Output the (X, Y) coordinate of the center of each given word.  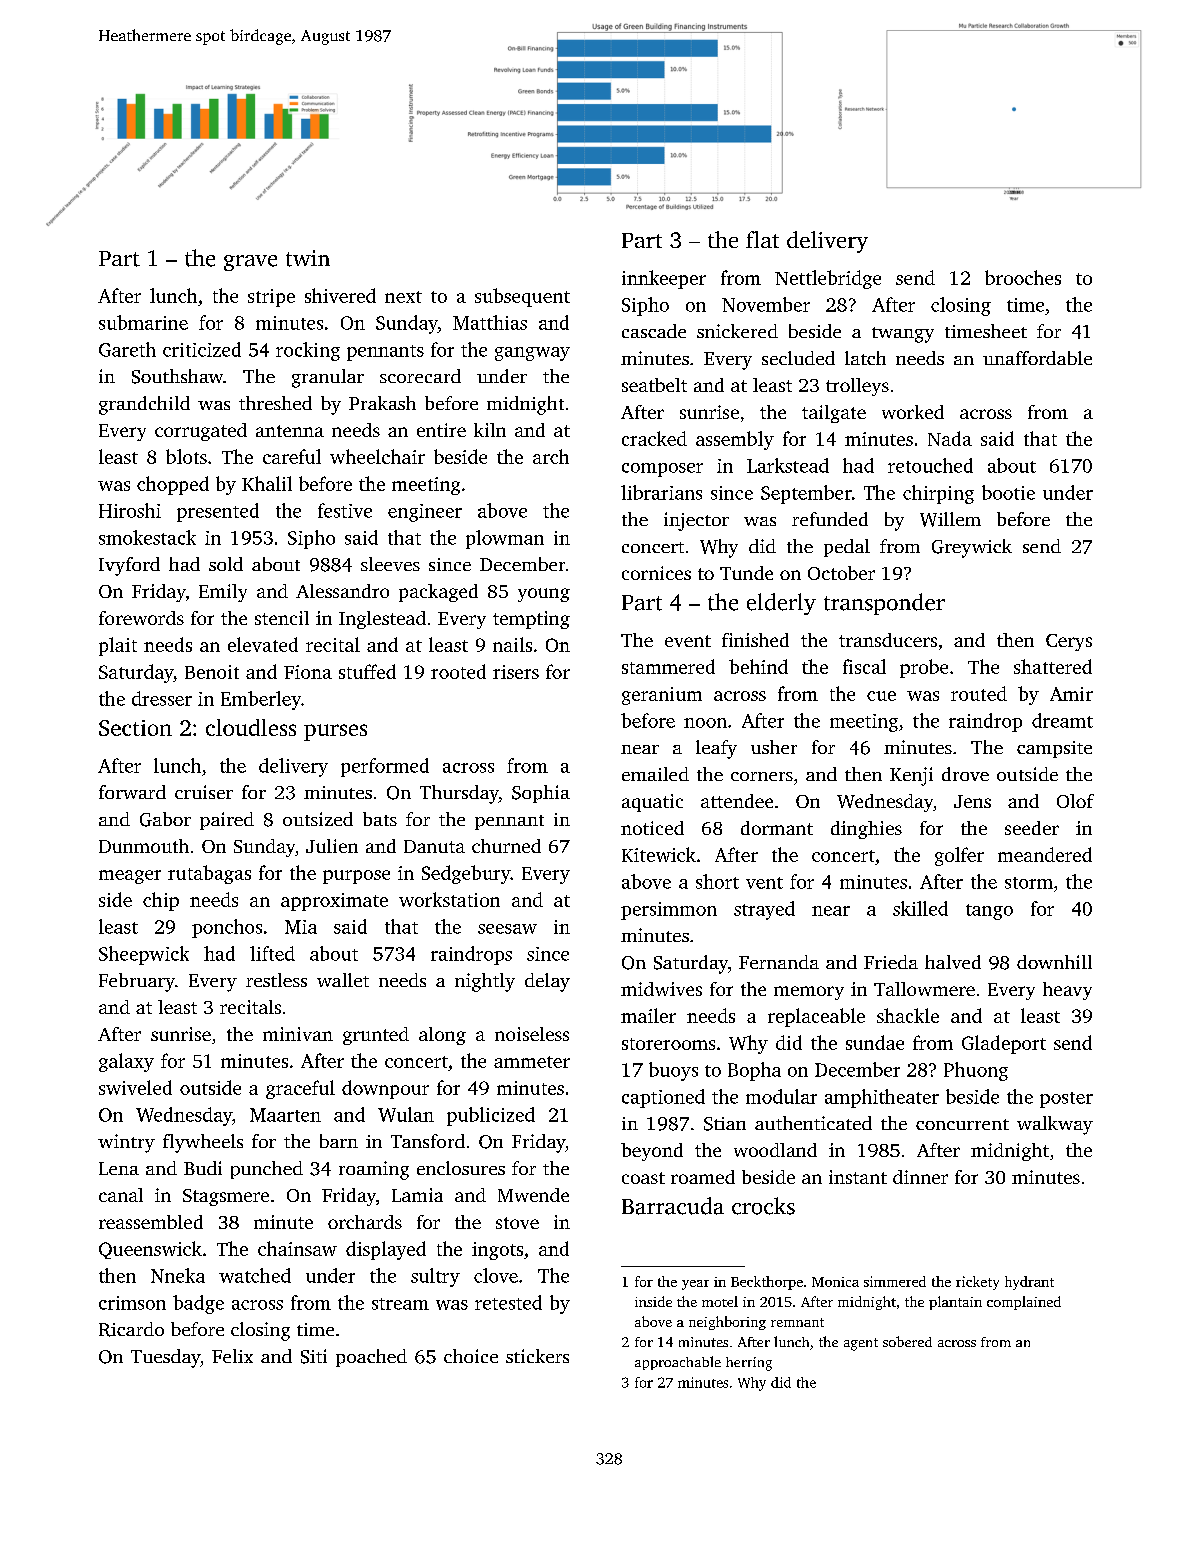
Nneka (178, 1275)
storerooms (668, 1044)
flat (762, 239)
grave (250, 263)
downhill (1054, 962)
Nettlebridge (828, 279)
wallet (343, 980)
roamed (703, 1177)
